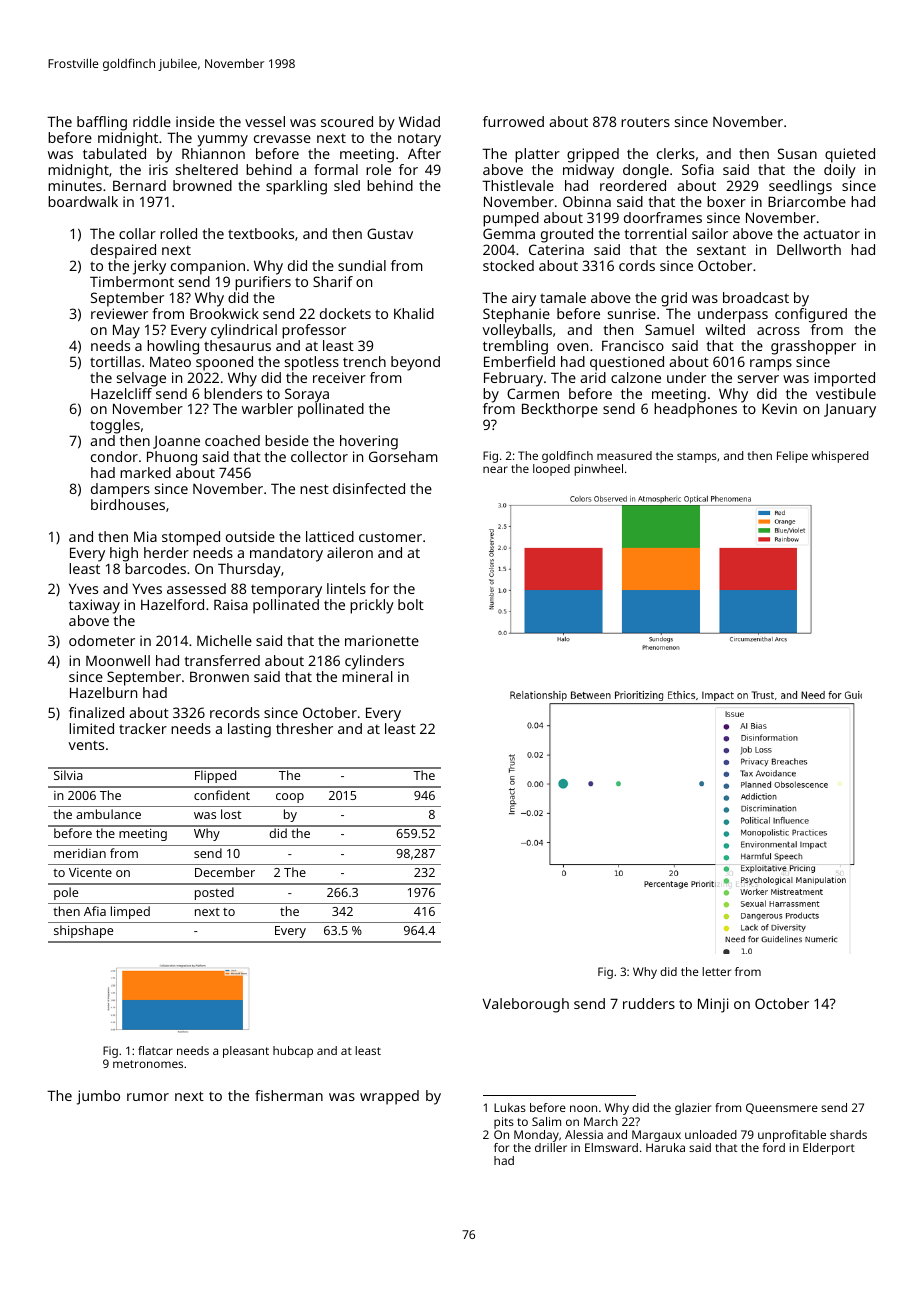 The width and height of the image is (924, 1314). What do you see at coordinates (367, 676) in the image?
I see `mineral` at bounding box center [367, 676].
